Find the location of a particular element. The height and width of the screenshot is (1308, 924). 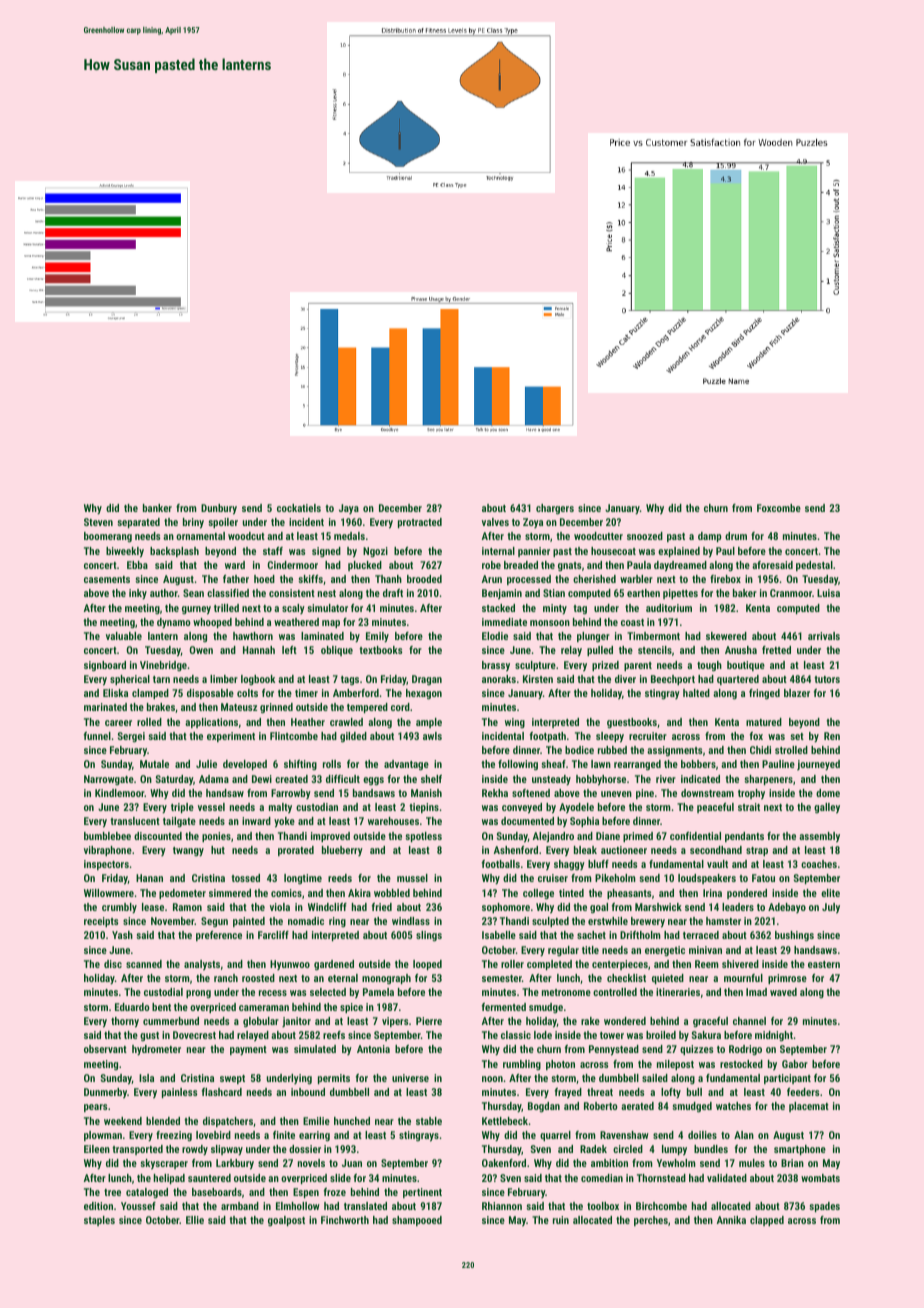

tempered is located at coordinates (367, 708).
